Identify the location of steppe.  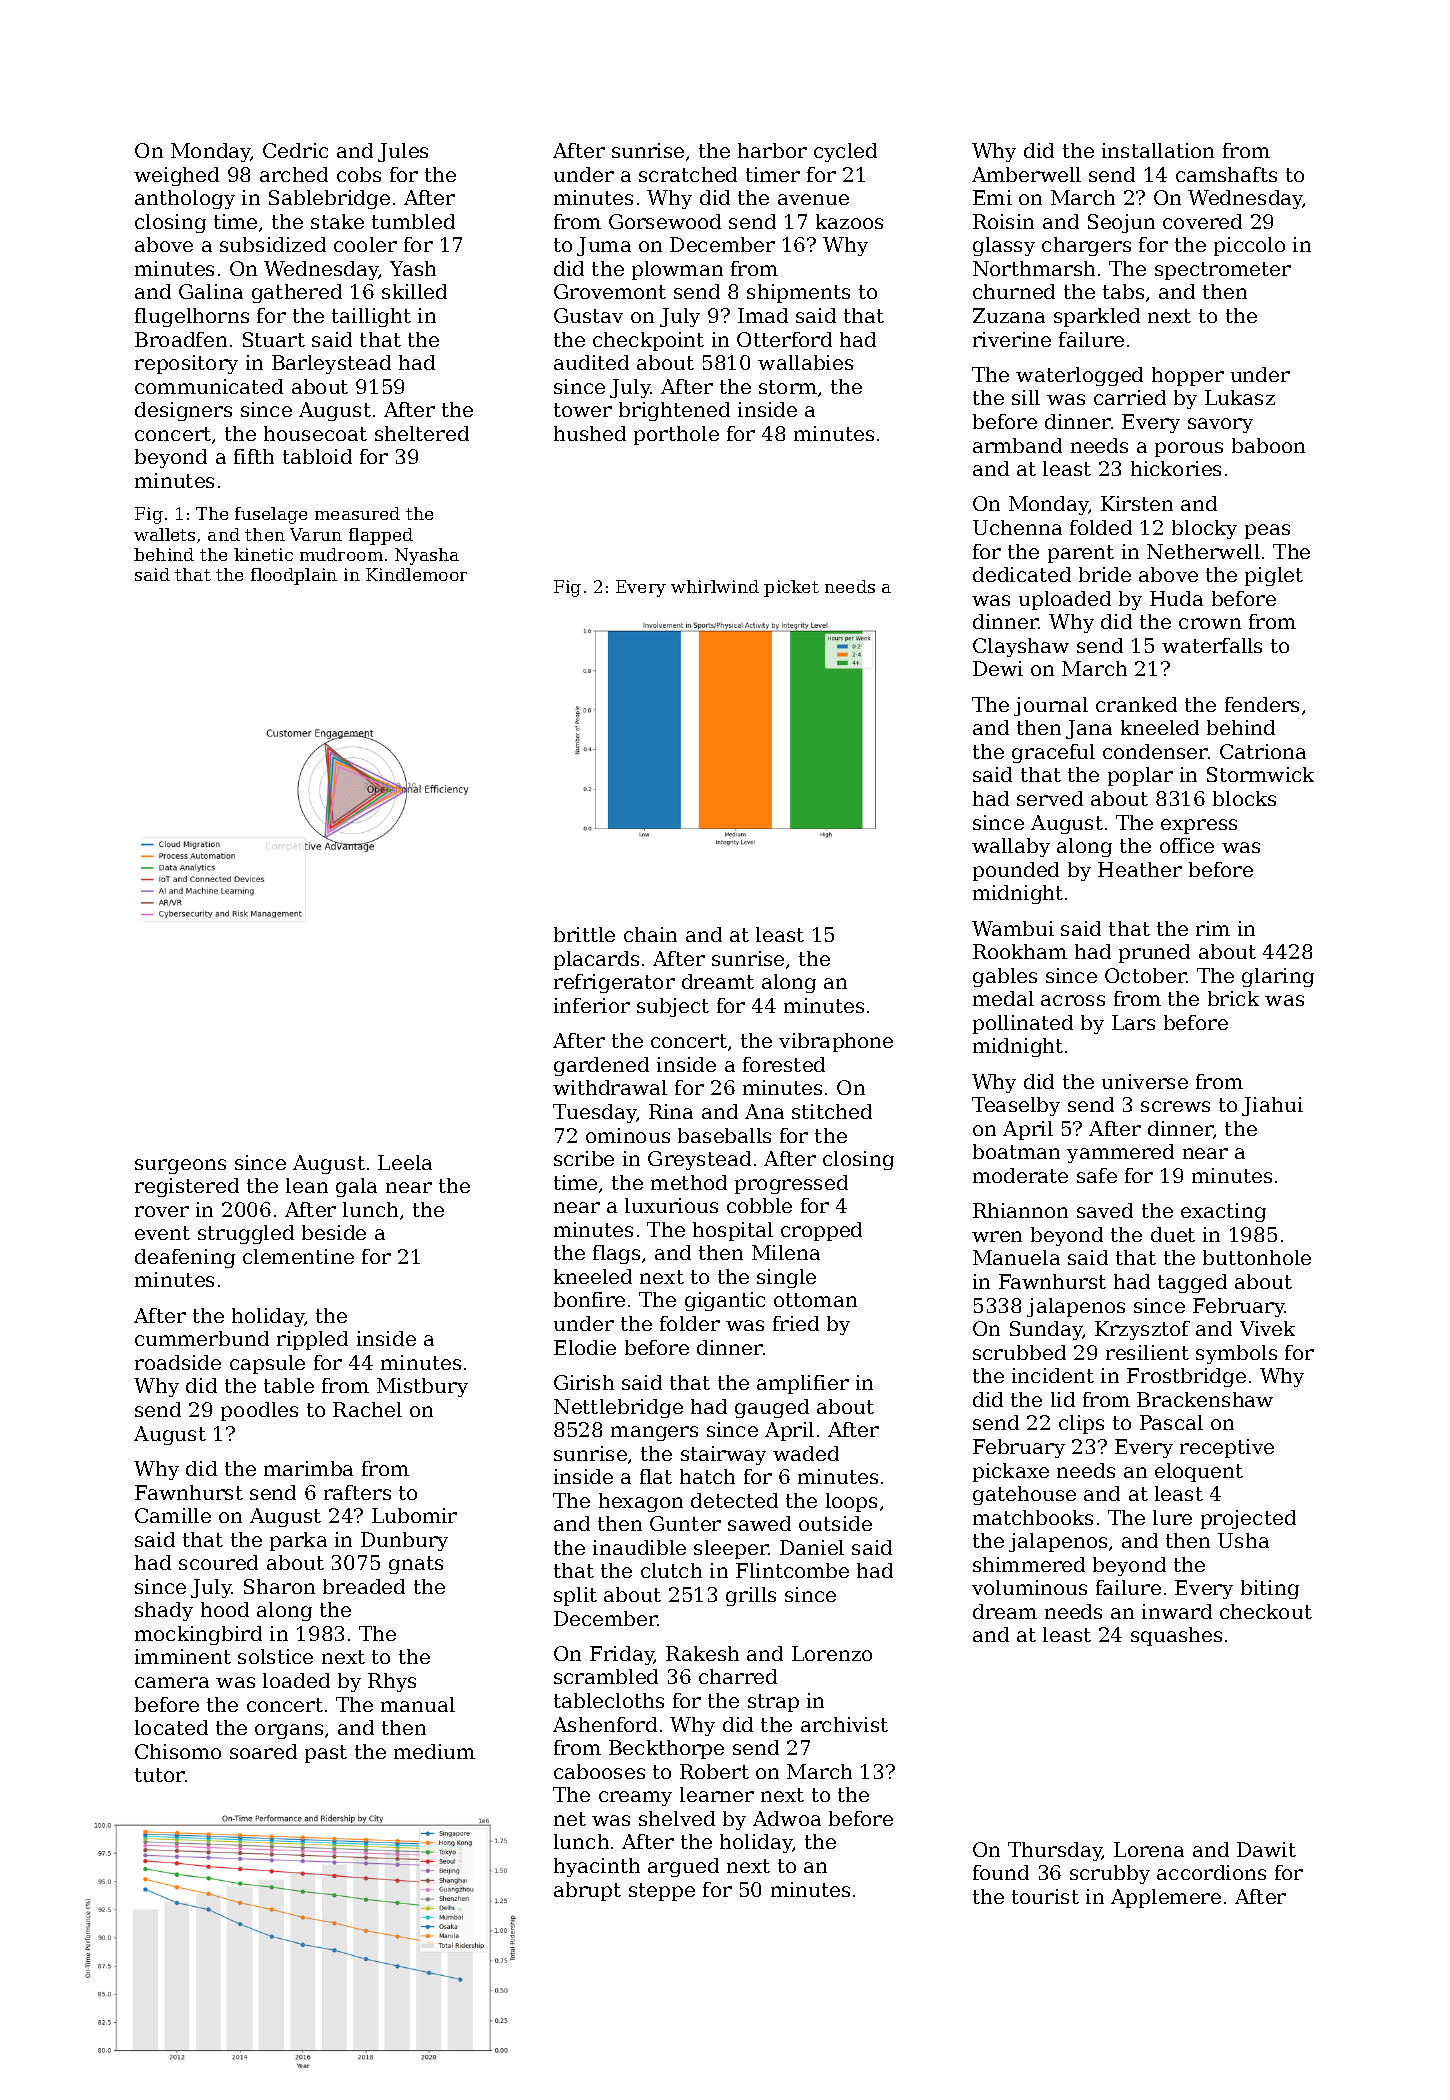
(662, 1892).
